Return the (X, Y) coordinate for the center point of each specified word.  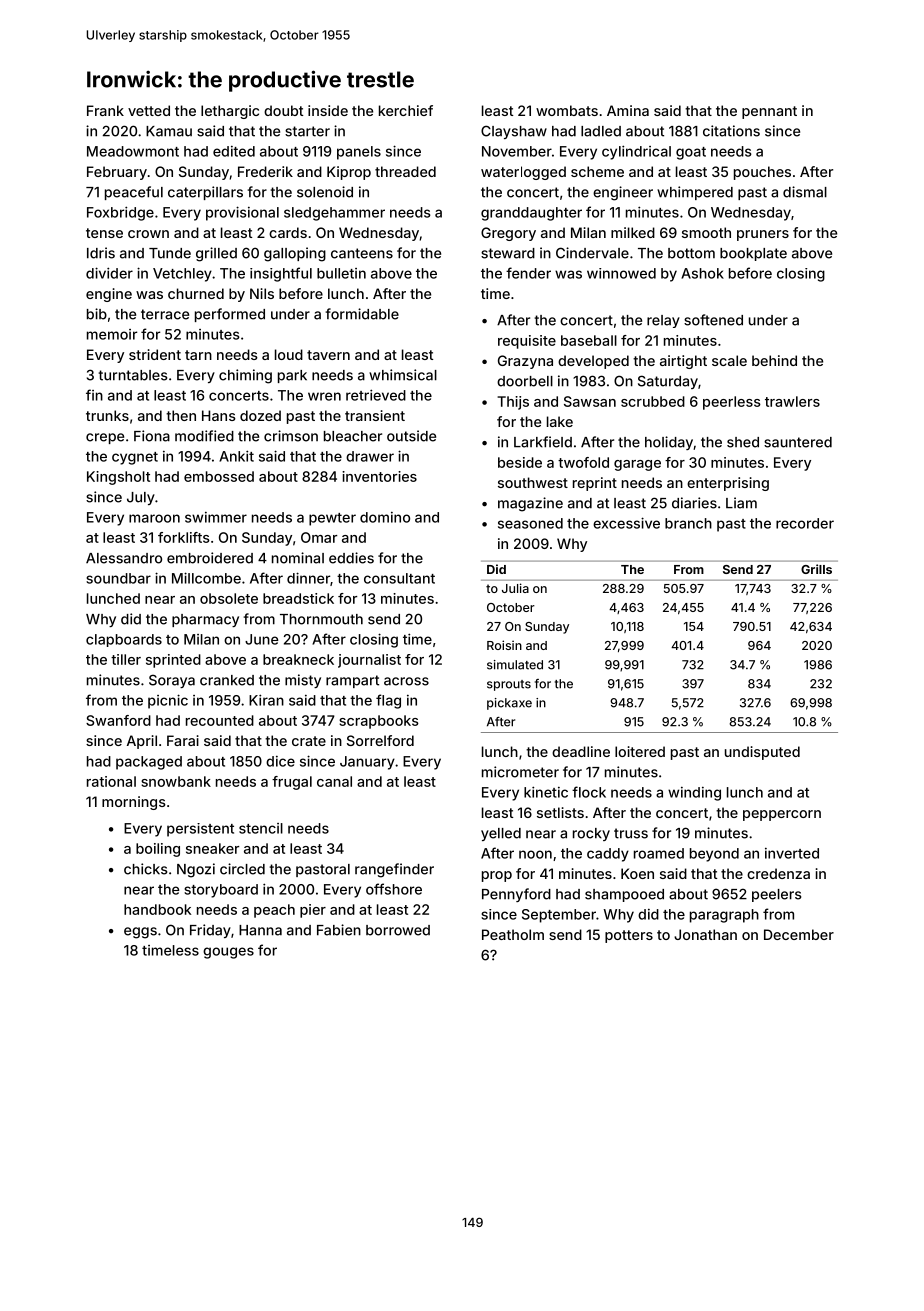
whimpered (695, 193)
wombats (567, 110)
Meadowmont (133, 151)
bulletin (341, 273)
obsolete (229, 598)
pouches (762, 173)
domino (385, 517)
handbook (157, 909)
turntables (133, 375)
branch (688, 523)
